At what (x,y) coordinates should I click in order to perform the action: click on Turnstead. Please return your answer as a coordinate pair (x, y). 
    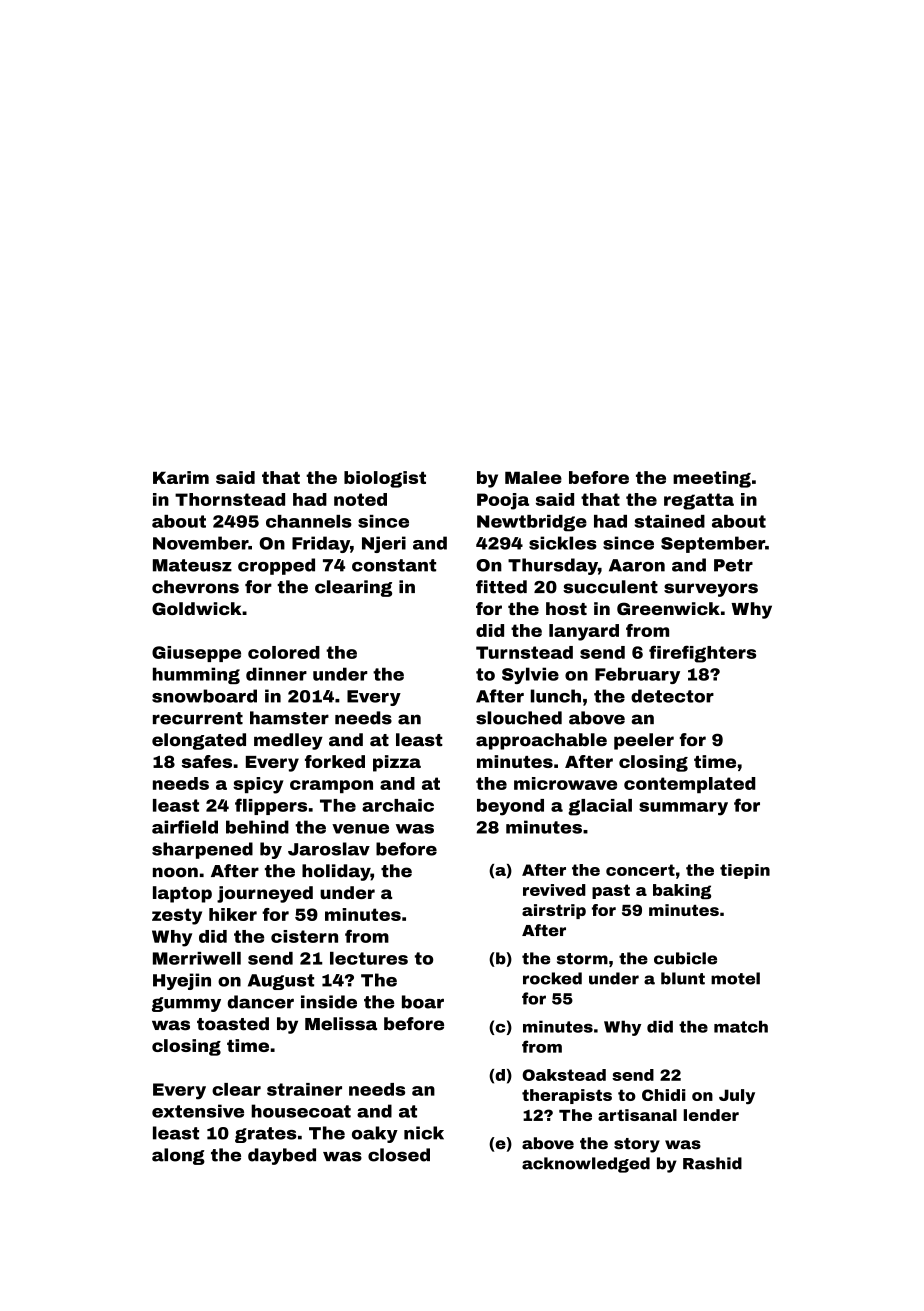
    Looking at the image, I should click on (524, 652).
